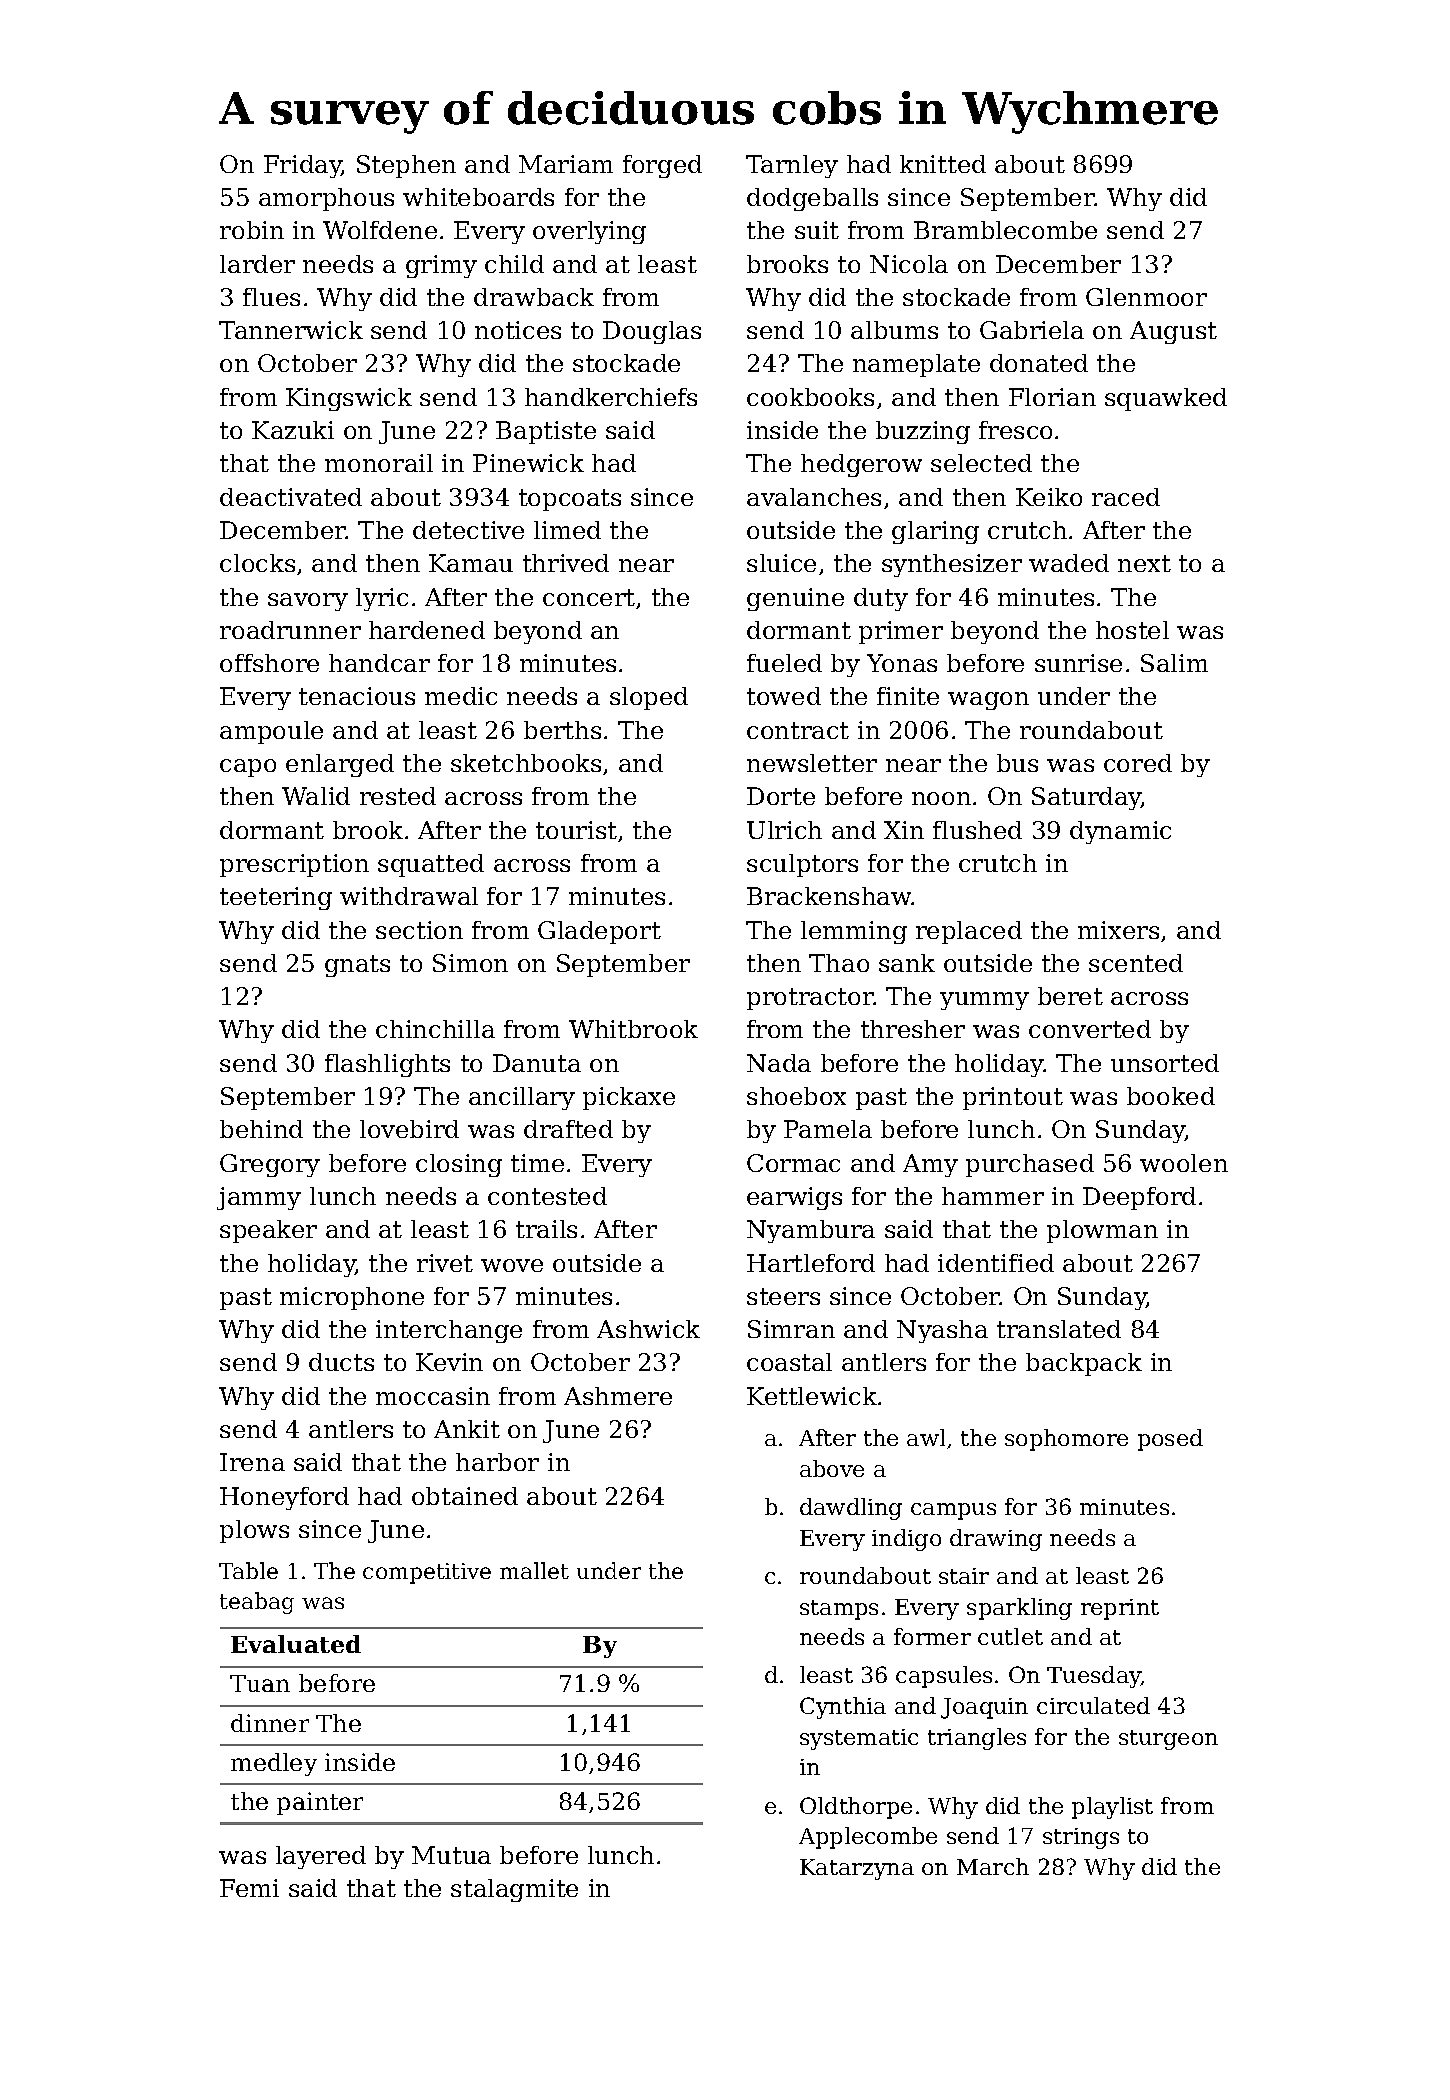 This page has height=2100, width=1450. I want to click on reprint, so click(1120, 1609).
